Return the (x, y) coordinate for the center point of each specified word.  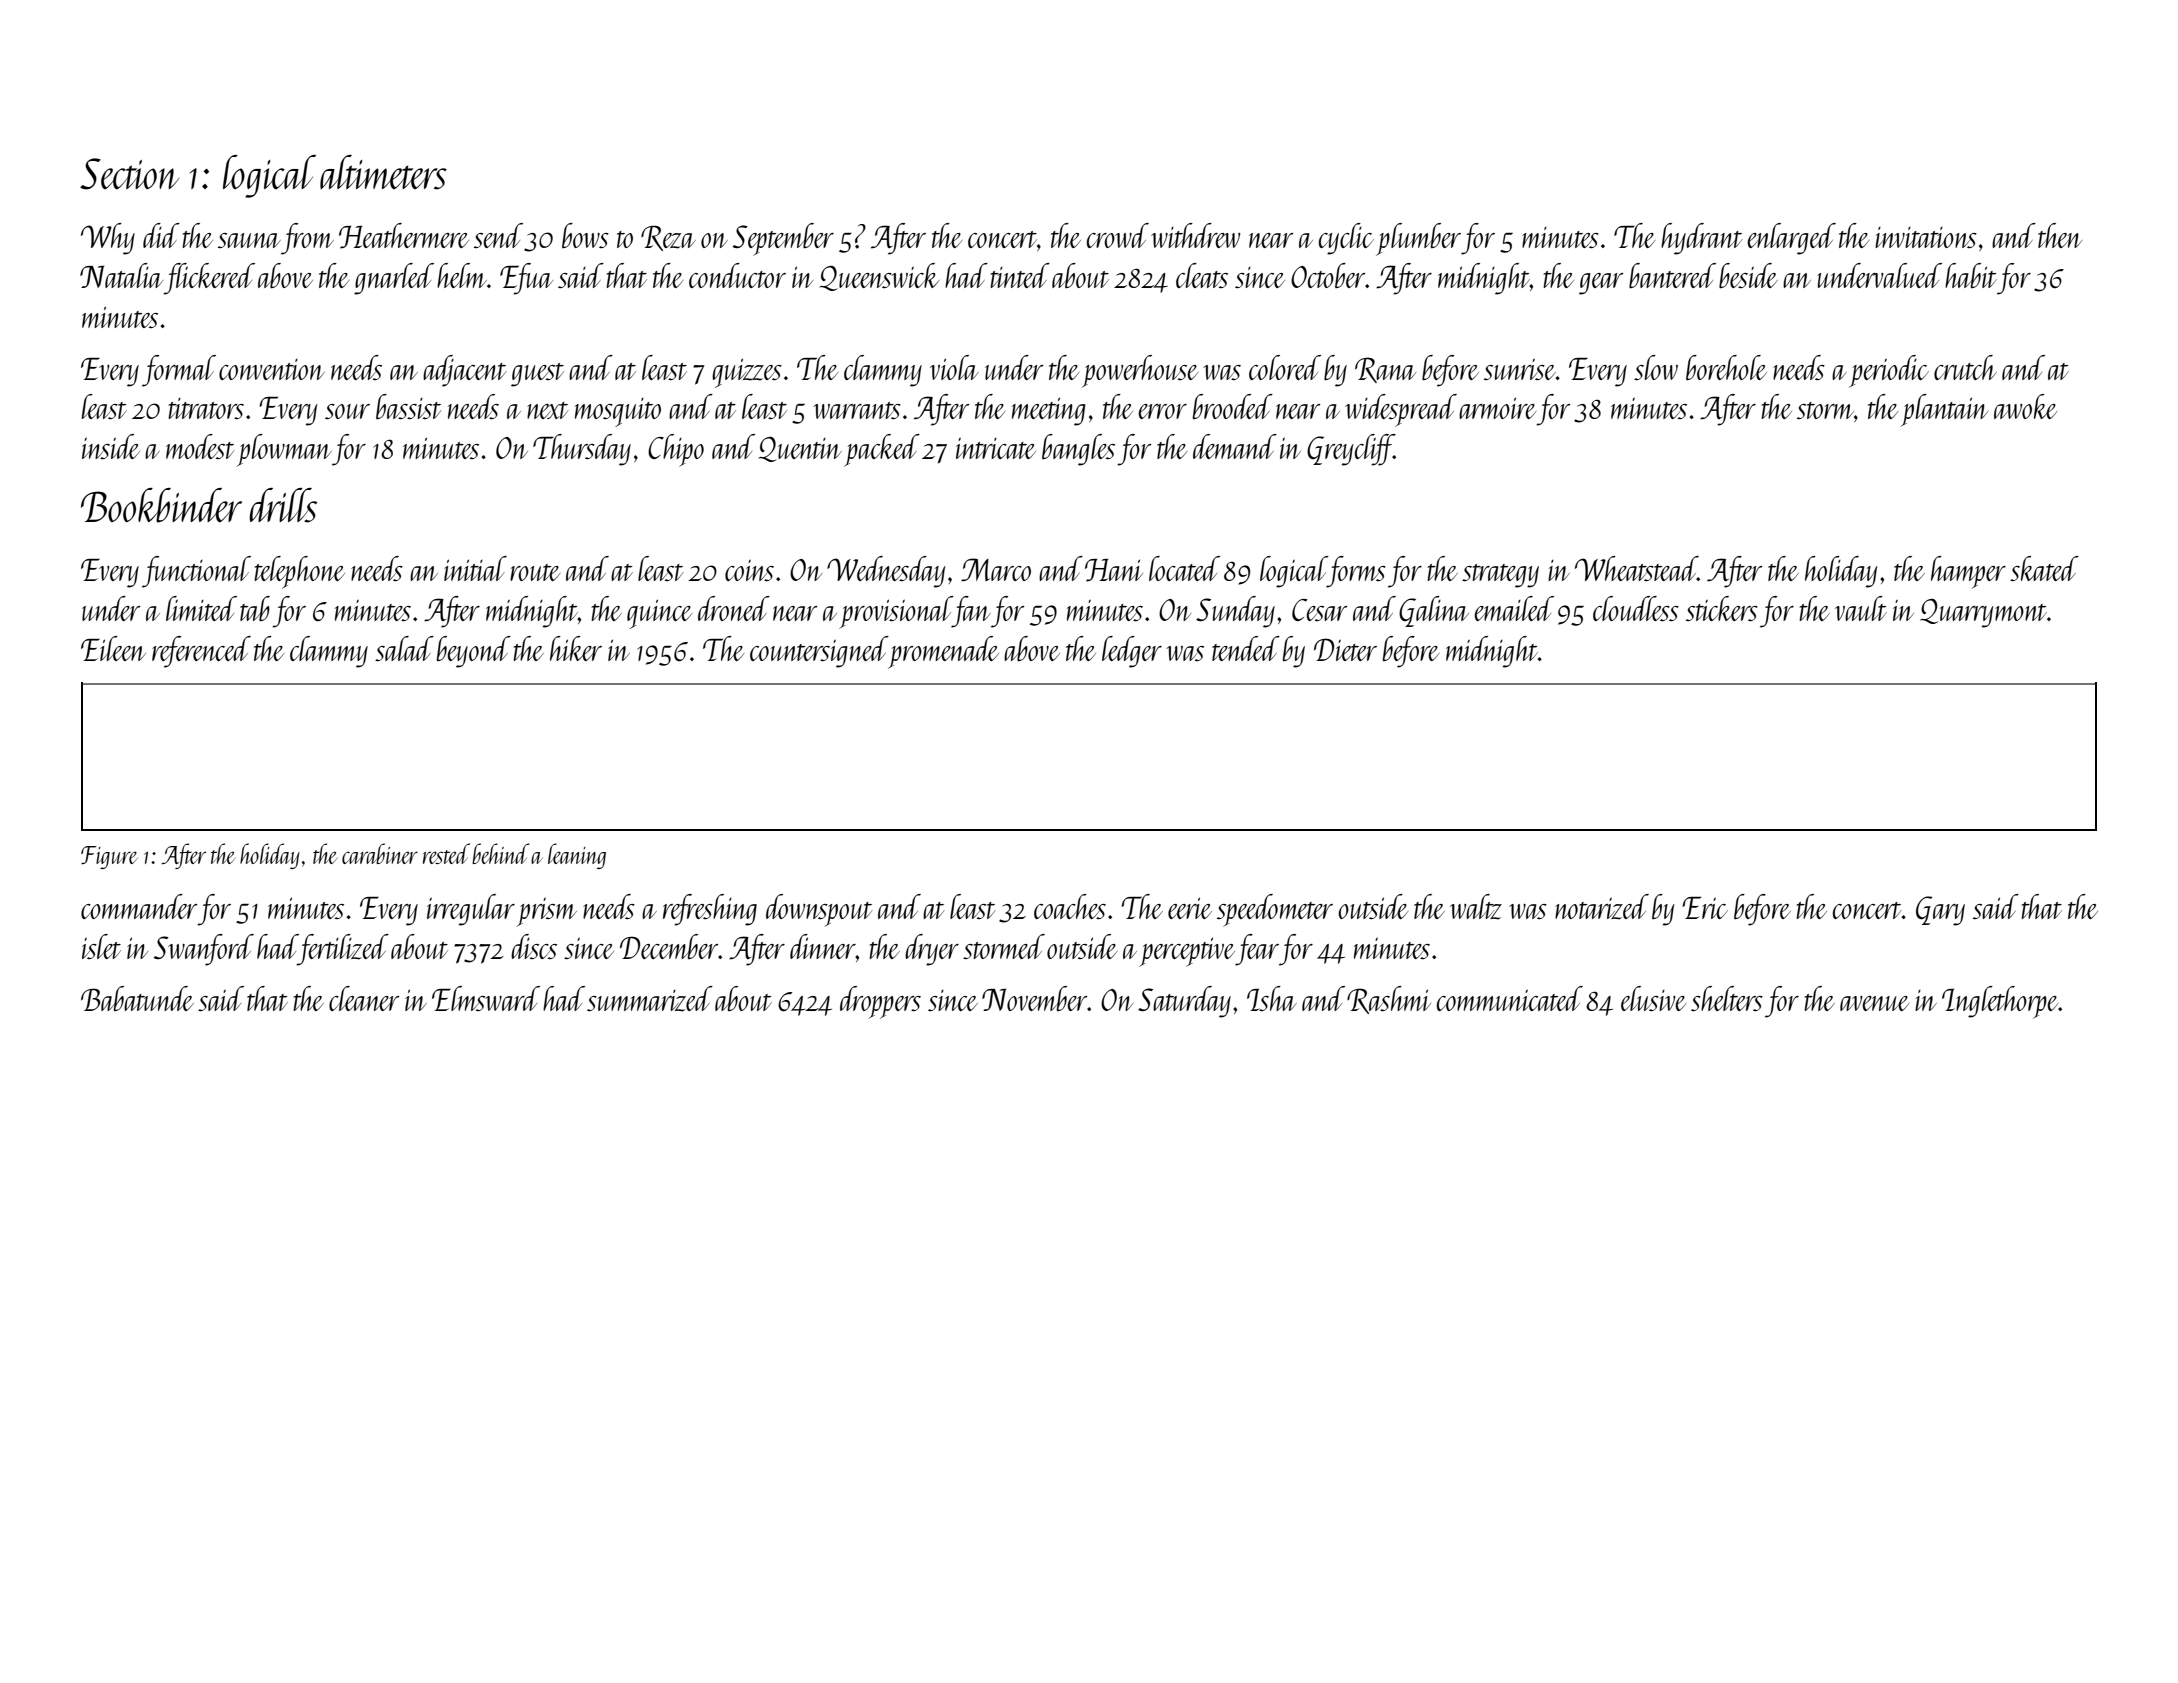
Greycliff (1350, 450)
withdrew (1195, 235)
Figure (109, 857)
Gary (1940, 911)
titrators (206, 408)
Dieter (1345, 649)
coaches (1070, 906)
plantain (1944, 410)
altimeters (383, 172)
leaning (577, 856)
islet (101, 946)
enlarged (1791, 239)
